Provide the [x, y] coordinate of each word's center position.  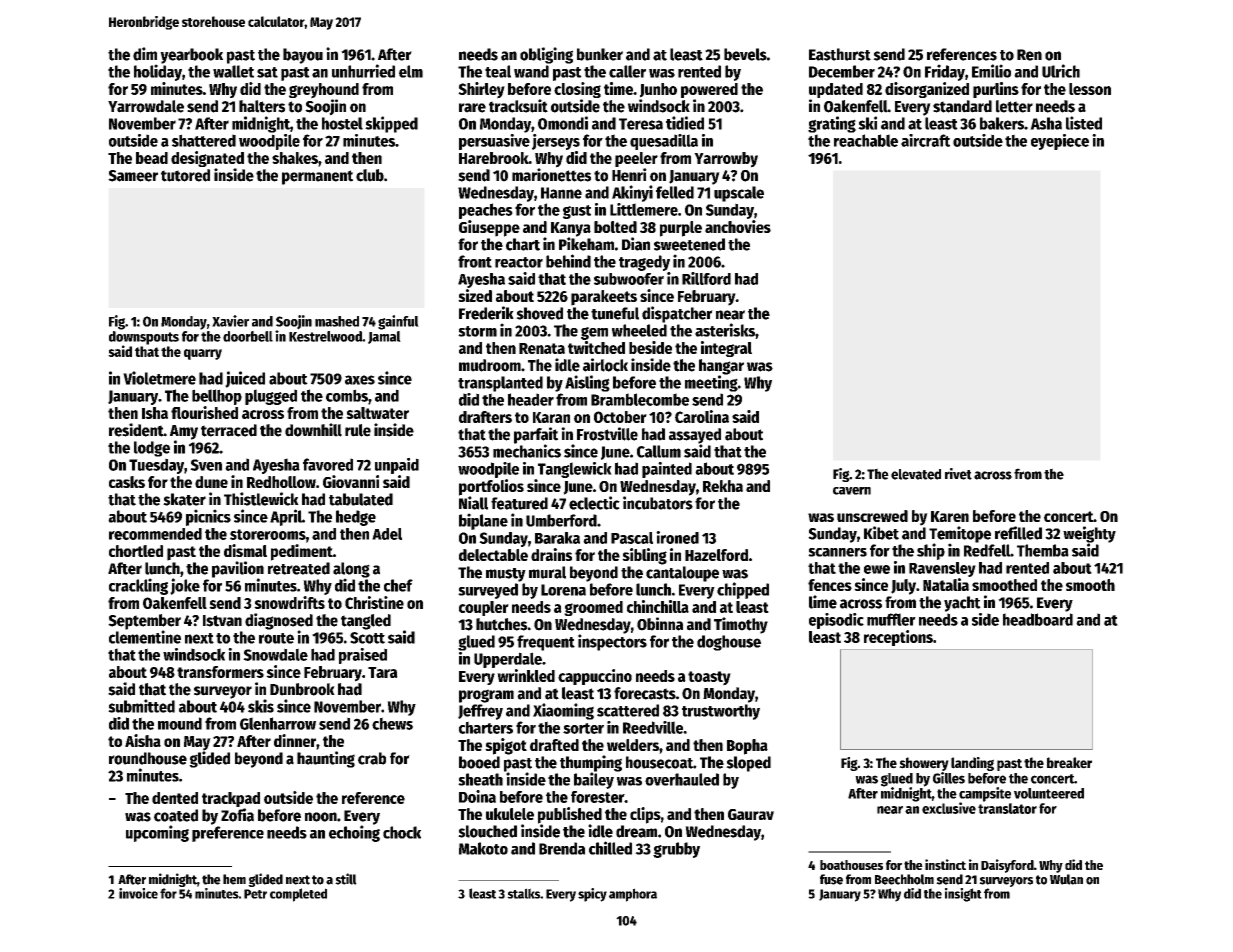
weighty [1089, 534]
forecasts [645, 693]
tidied [685, 123]
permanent [317, 177]
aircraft [925, 140]
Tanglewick [575, 470]
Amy [184, 432]
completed [298, 895]
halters [262, 106]
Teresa [641, 124]
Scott [367, 638]
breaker [1069, 763]
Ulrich [1061, 71]
